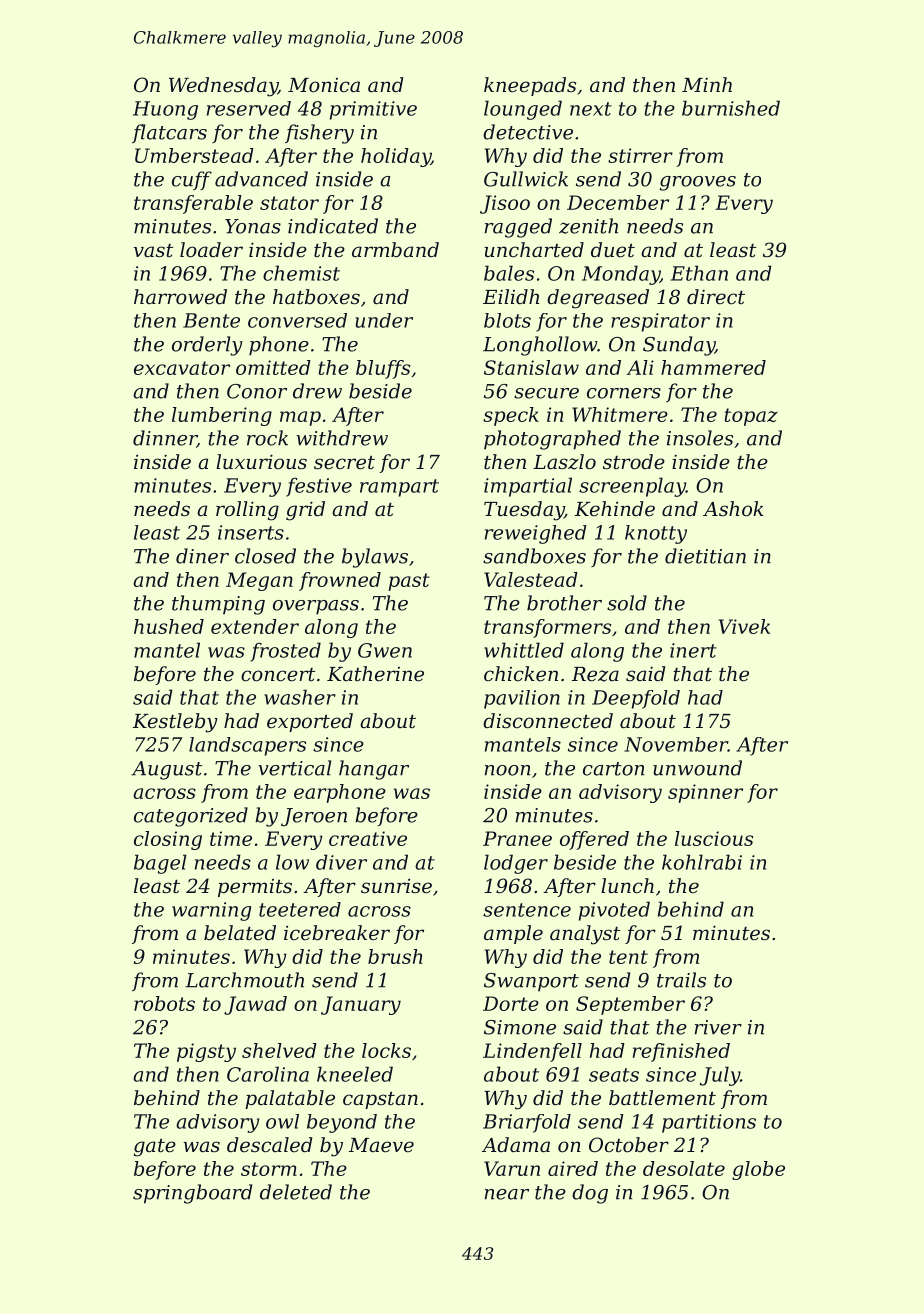 The image size is (924, 1314). I want to click on primitive, so click(373, 110).
